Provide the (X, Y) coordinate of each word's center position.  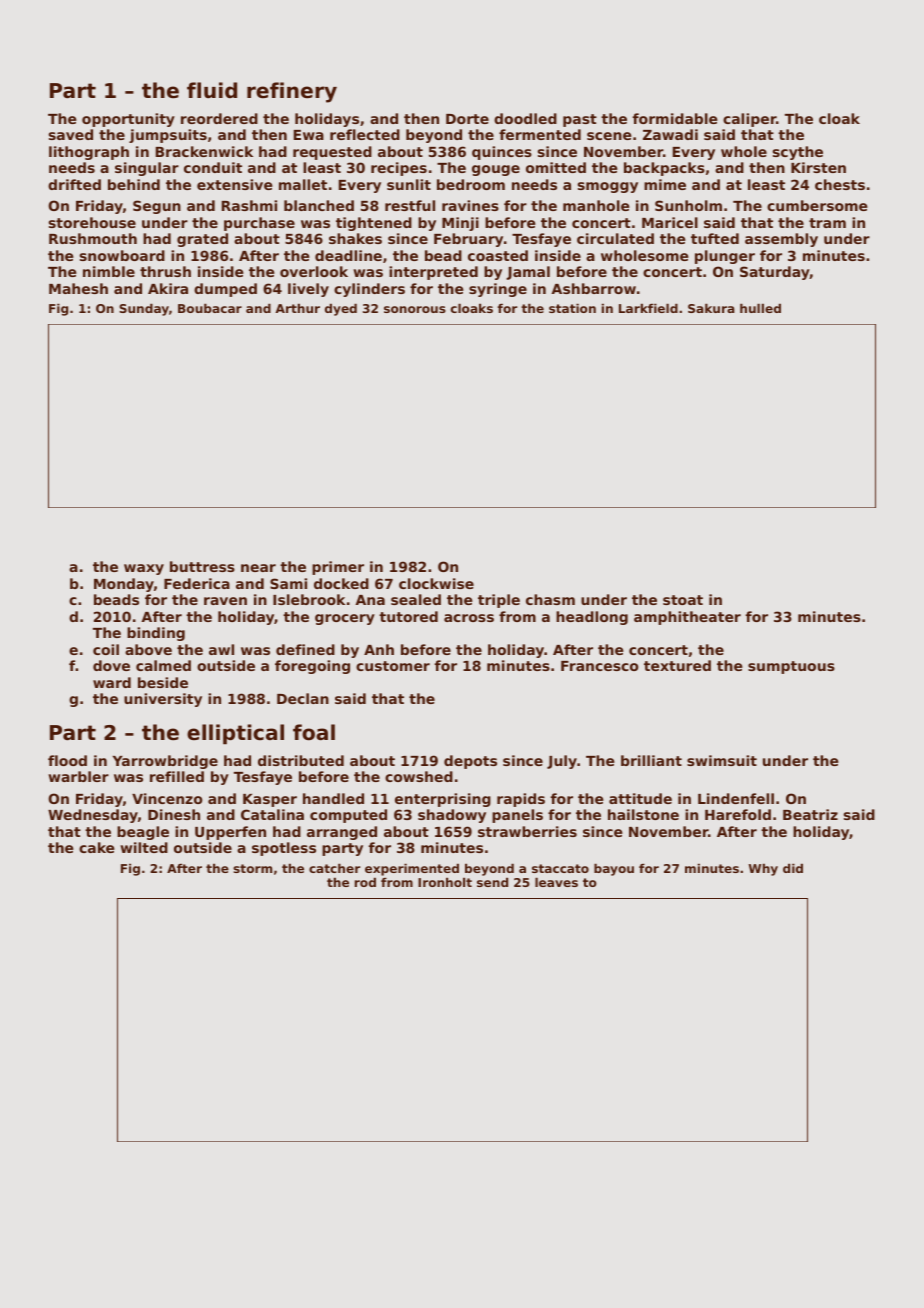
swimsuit (722, 760)
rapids (521, 800)
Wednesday (93, 816)
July (562, 762)
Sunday (144, 309)
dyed (341, 309)
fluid (212, 90)
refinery (292, 92)
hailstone (643, 814)
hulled (760, 308)
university (163, 700)
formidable (675, 118)
